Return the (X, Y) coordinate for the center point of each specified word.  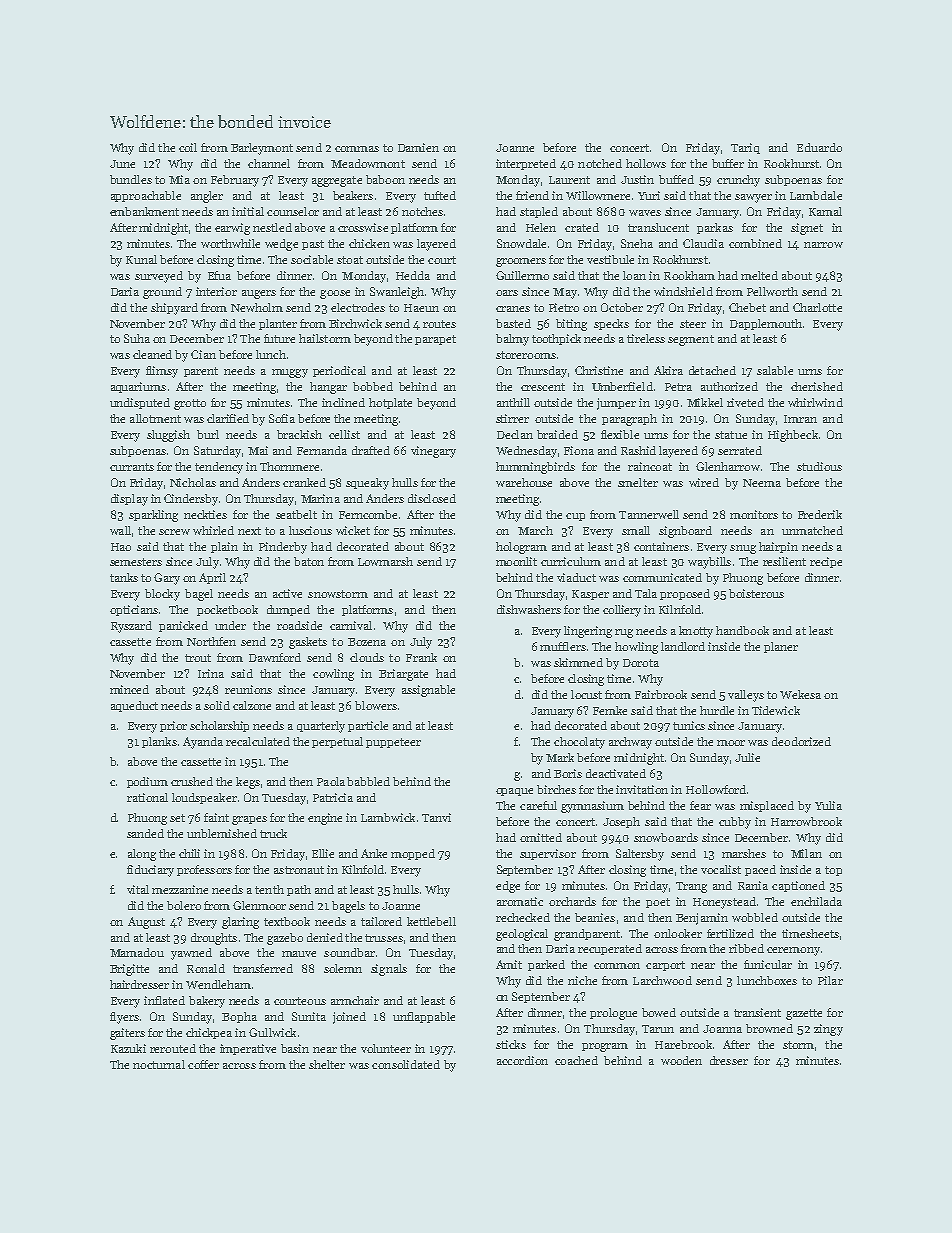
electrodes (358, 307)
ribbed (746, 948)
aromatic (520, 901)
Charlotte (817, 307)
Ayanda (203, 743)
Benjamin (702, 919)
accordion (522, 1060)
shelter (327, 1064)
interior (216, 291)
